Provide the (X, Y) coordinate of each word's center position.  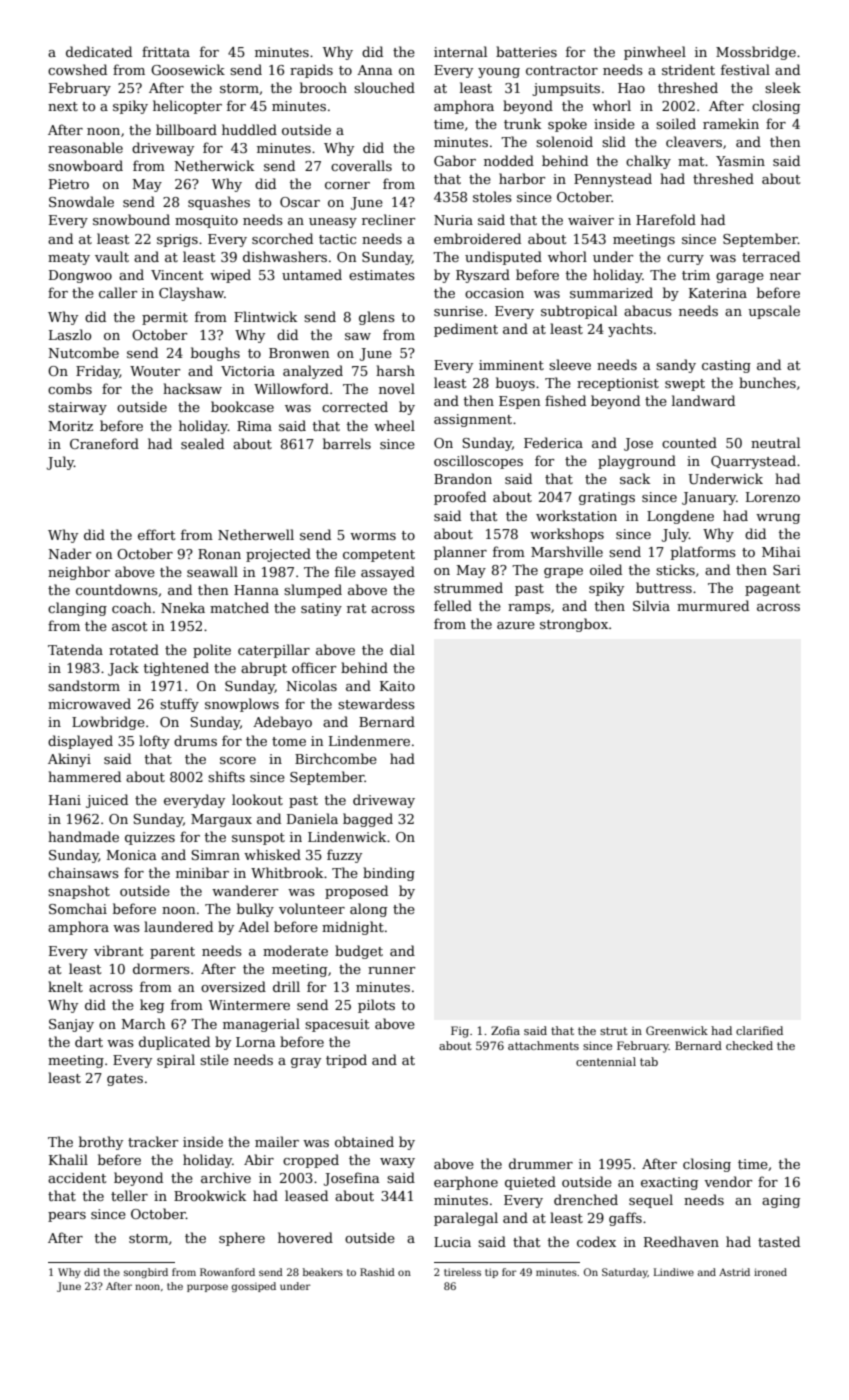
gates (125, 1080)
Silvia (651, 605)
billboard (186, 129)
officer (314, 667)
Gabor (455, 160)
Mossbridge (756, 53)
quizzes (150, 838)
